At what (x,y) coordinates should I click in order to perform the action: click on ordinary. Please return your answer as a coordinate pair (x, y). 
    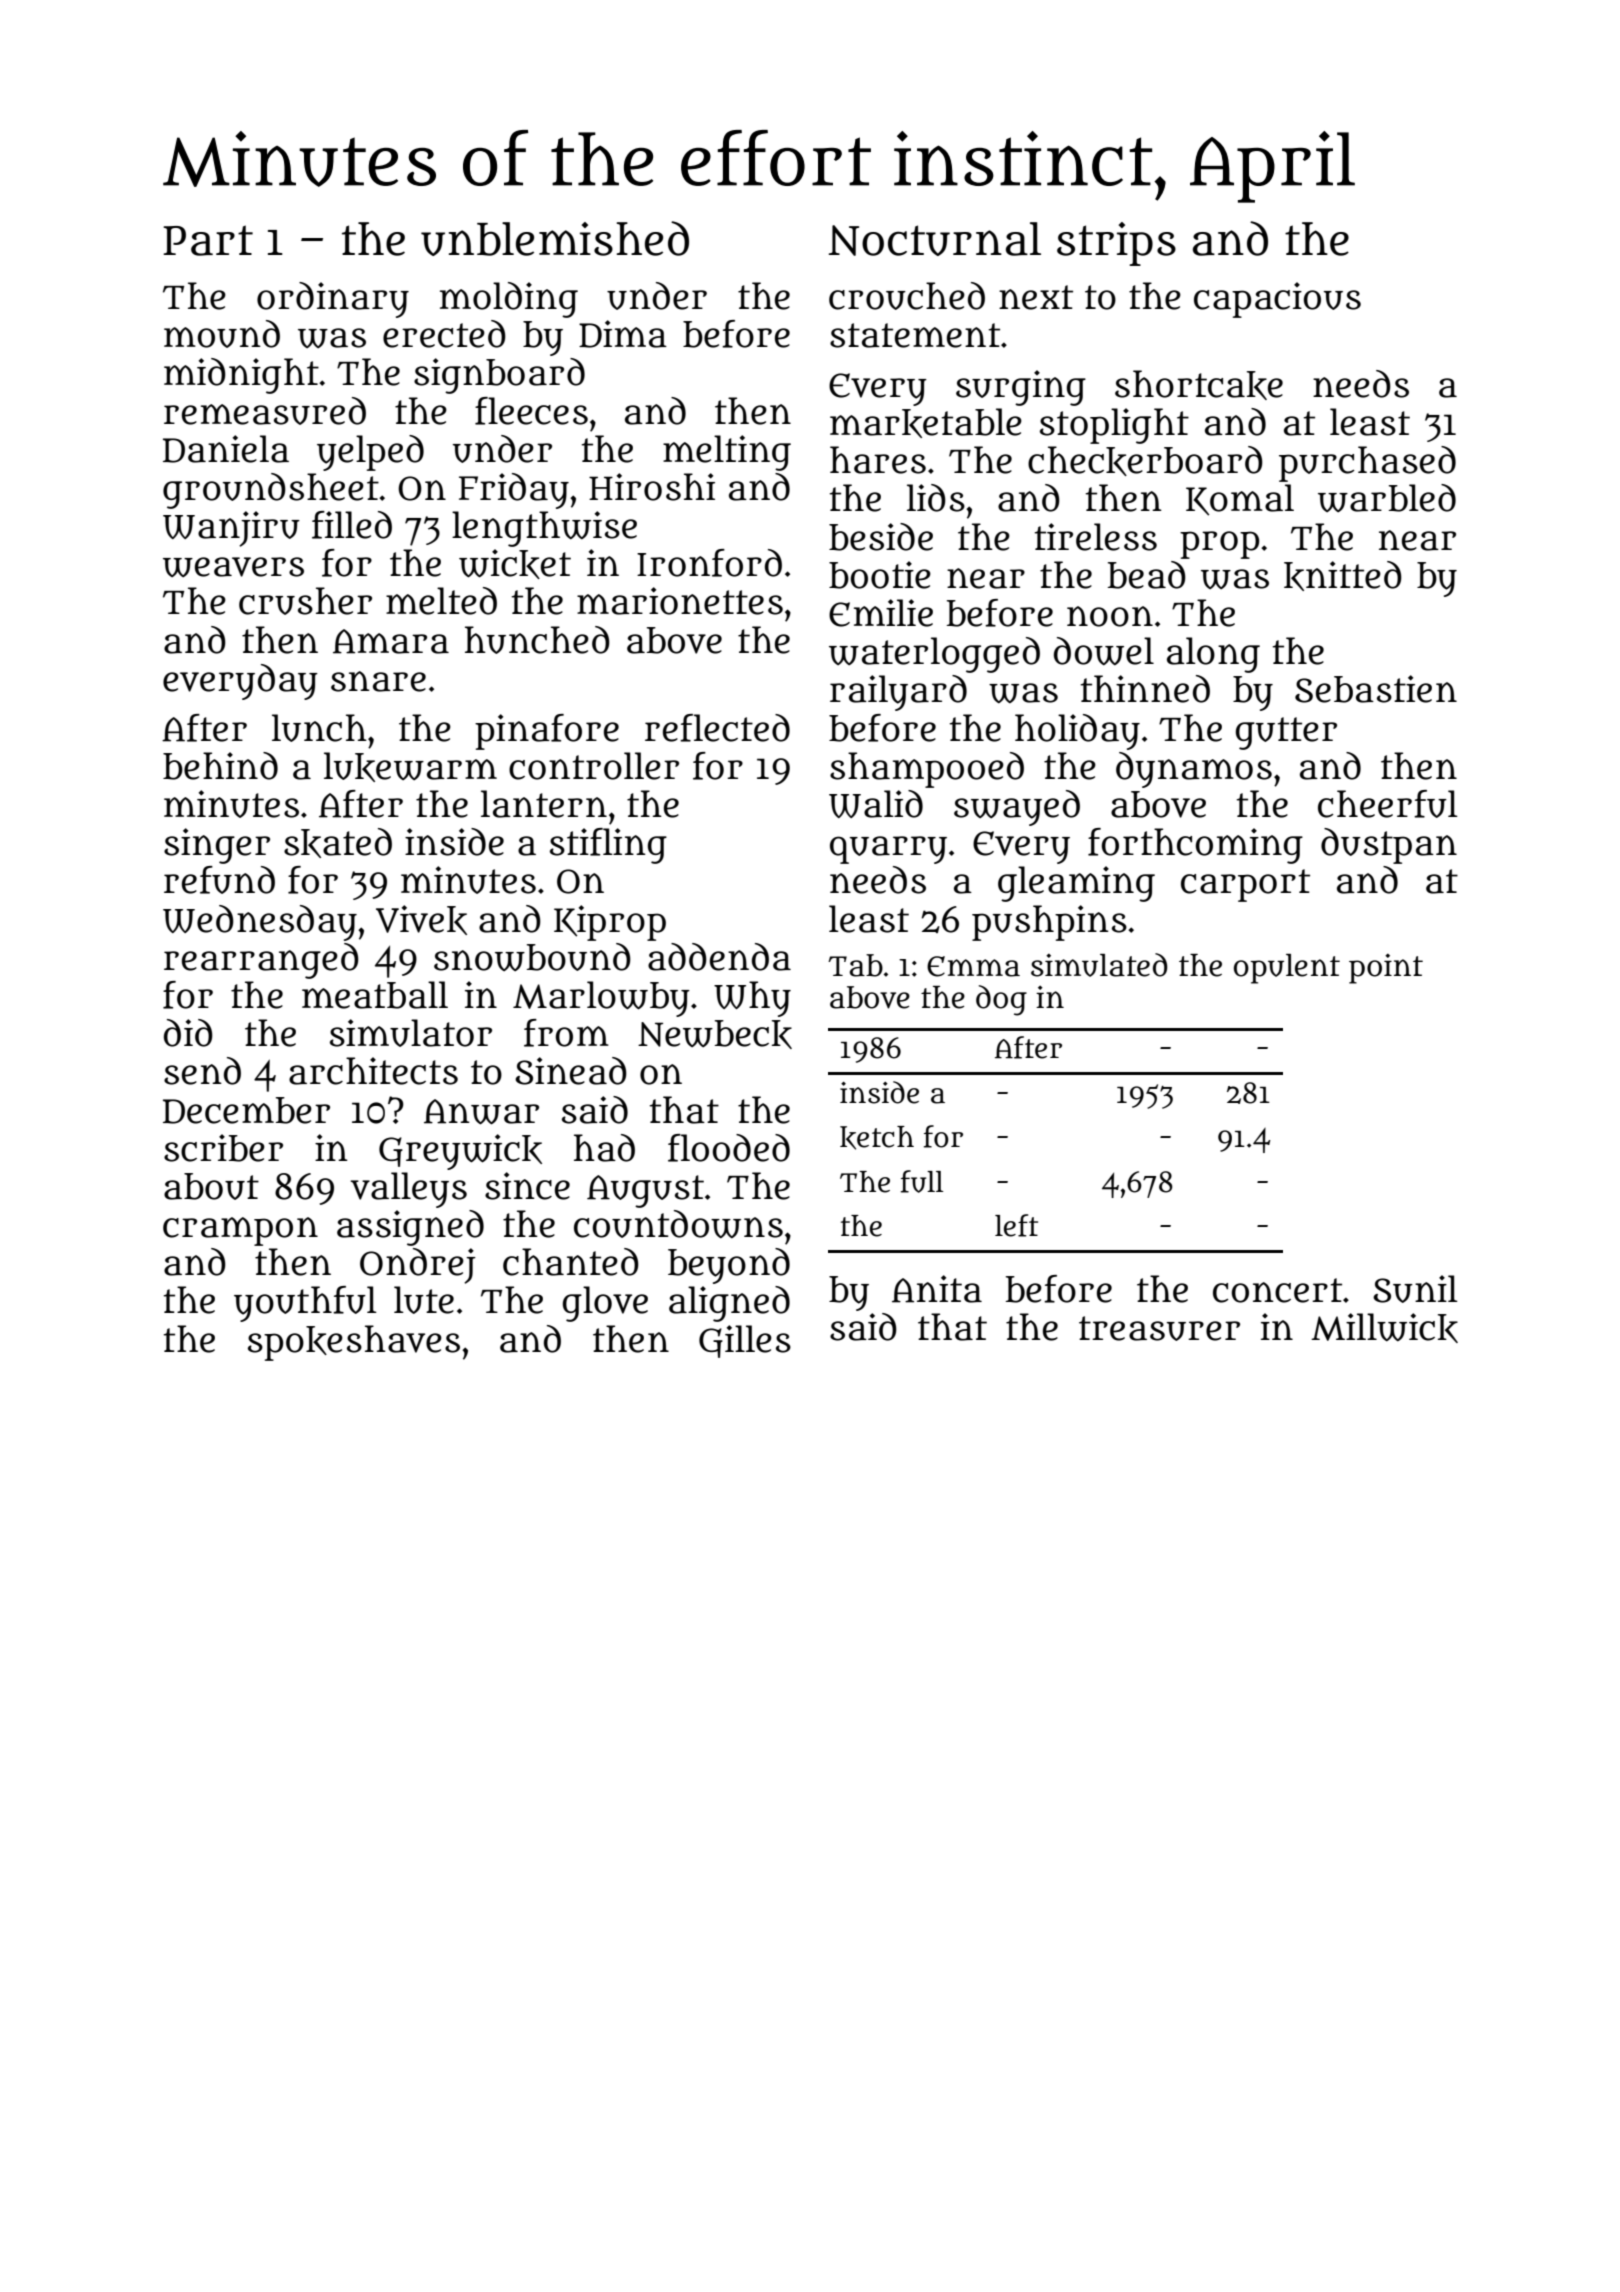
    Looking at the image, I should click on (333, 300).
